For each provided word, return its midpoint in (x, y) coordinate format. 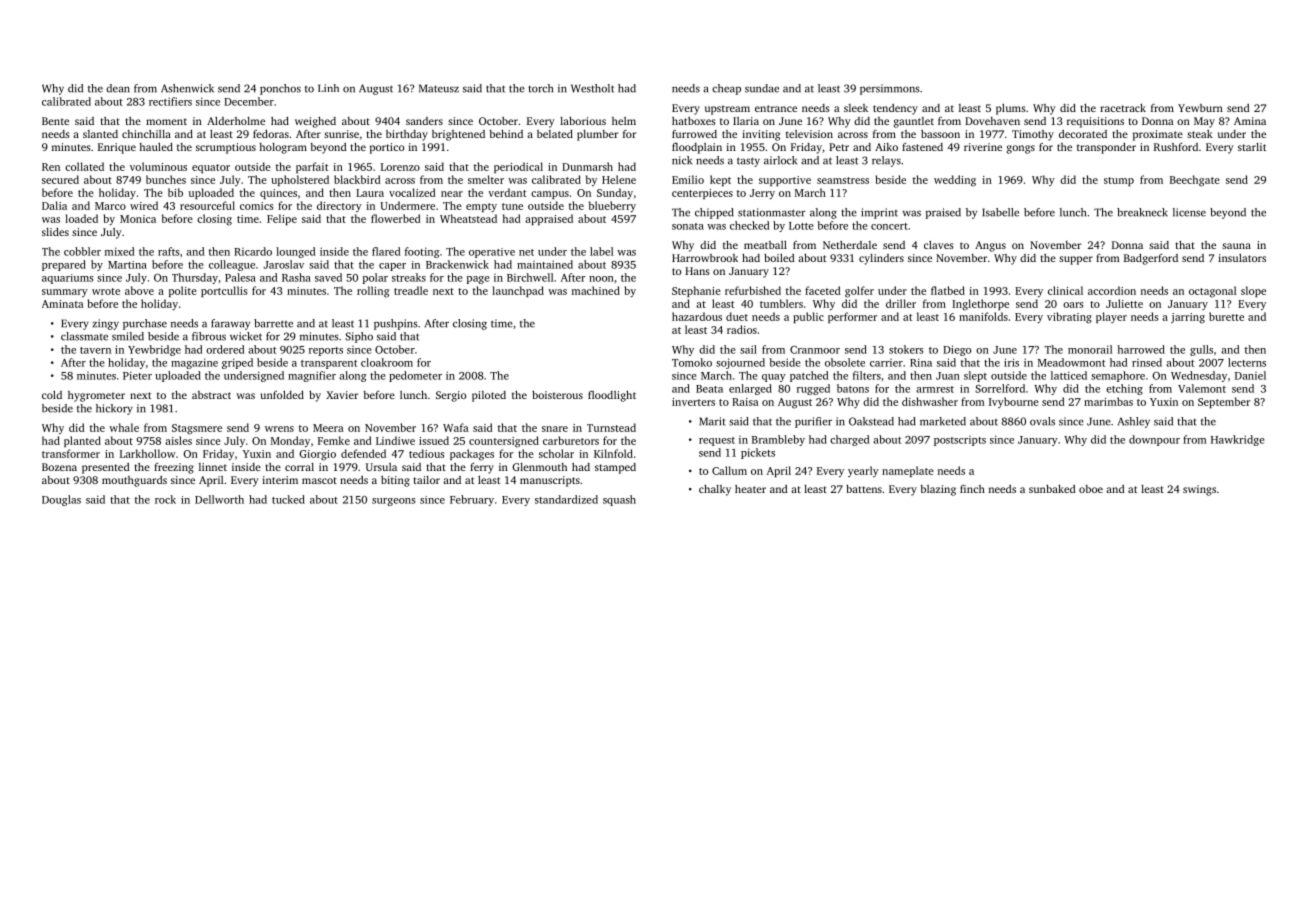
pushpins (396, 324)
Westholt (592, 88)
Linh (328, 88)
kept (720, 180)
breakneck (1142, 212)
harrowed (1141, 349)
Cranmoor (815, 350)
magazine (194, 363)
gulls (1201, 350)
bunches (166, 179)
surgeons (393, 502)
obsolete (845, 362)
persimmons (890, 89)
